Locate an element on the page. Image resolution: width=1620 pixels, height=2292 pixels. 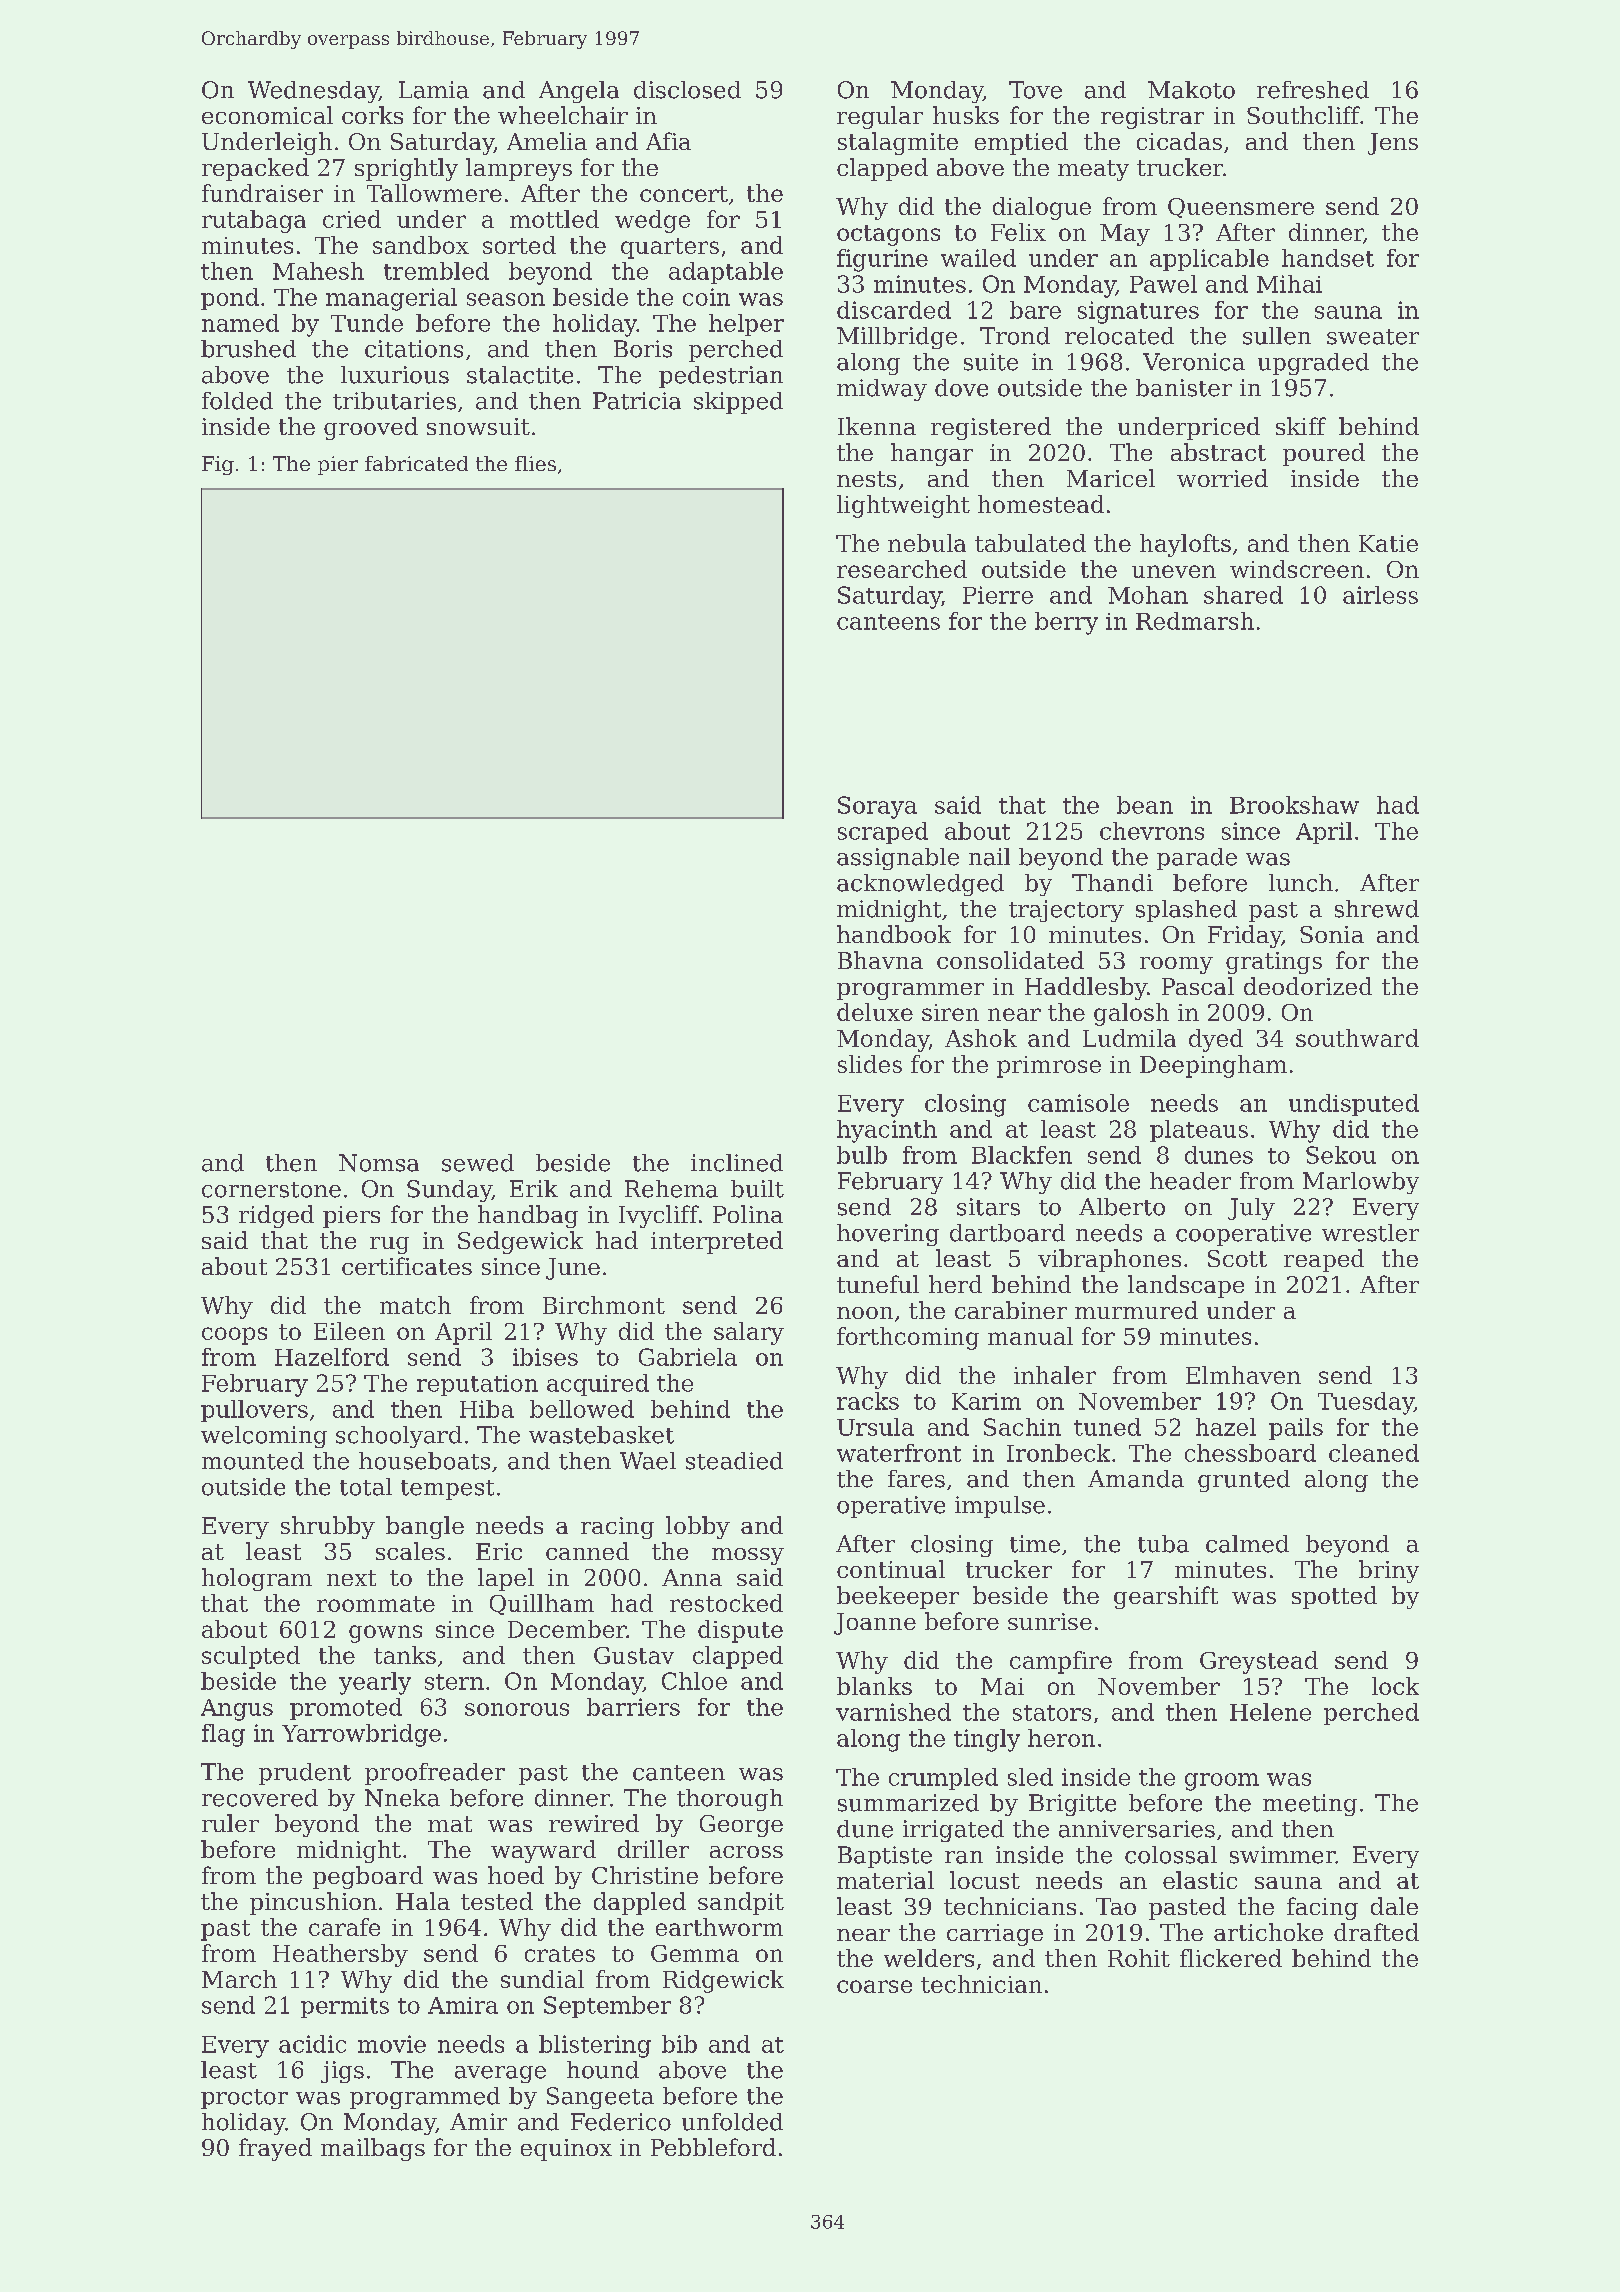
rug is located at coordinates (389, 1245).
